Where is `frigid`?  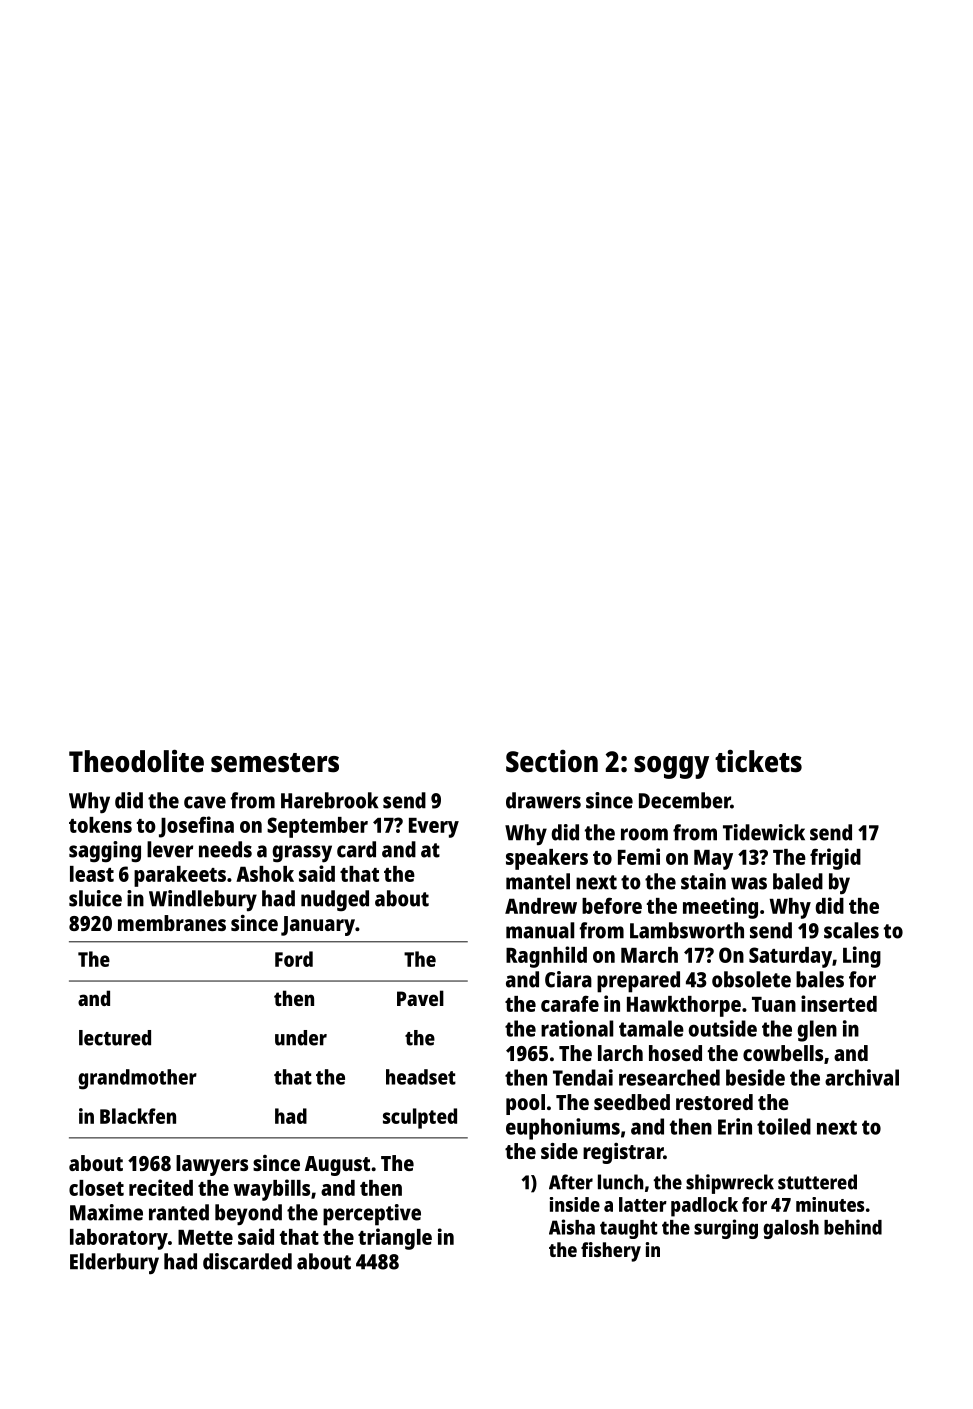
frigid is located at coordinates (835, 859).
